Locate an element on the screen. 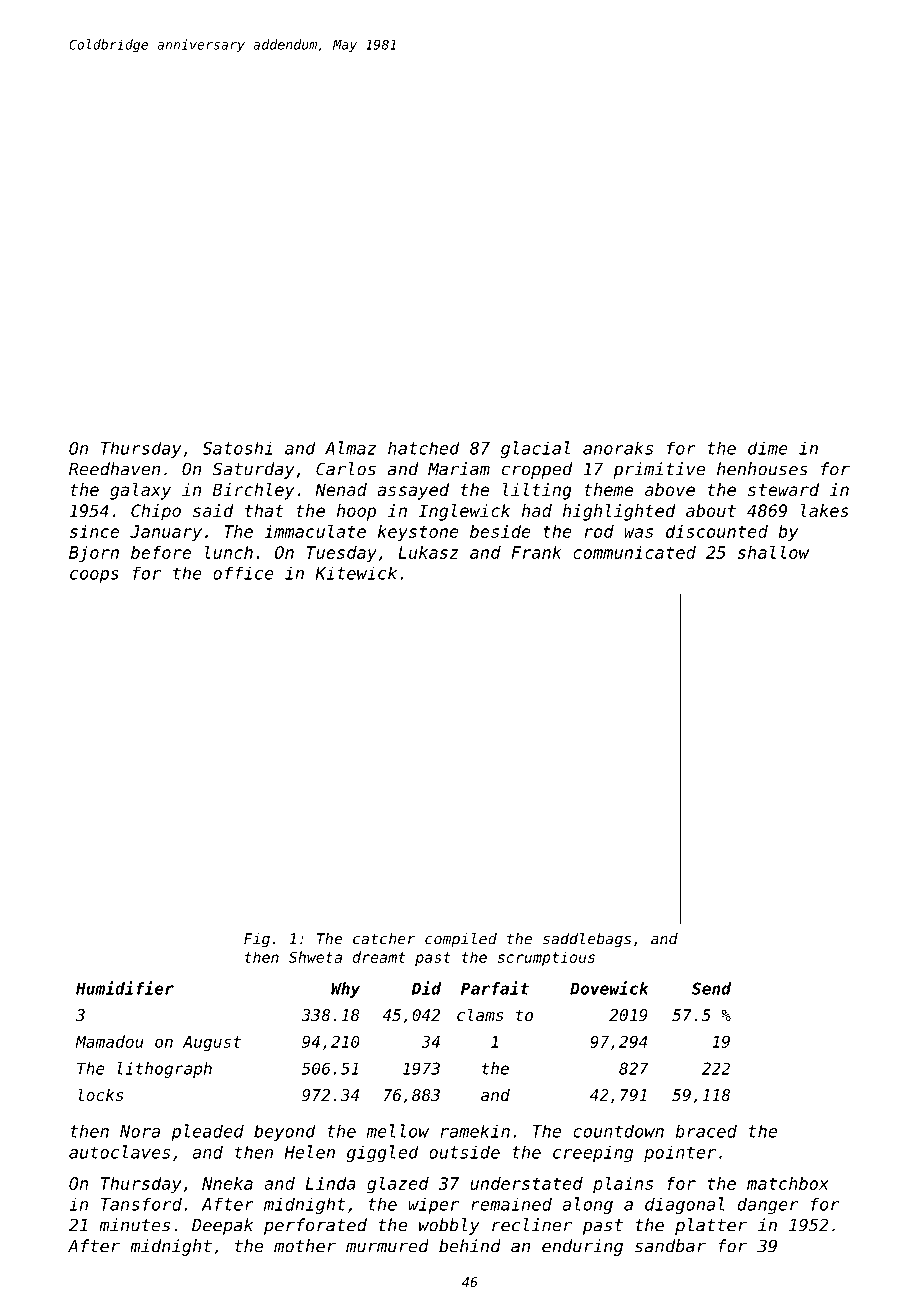 This screenshot has width=924, height=1308. braced is located at coordinates (706, 1131).
